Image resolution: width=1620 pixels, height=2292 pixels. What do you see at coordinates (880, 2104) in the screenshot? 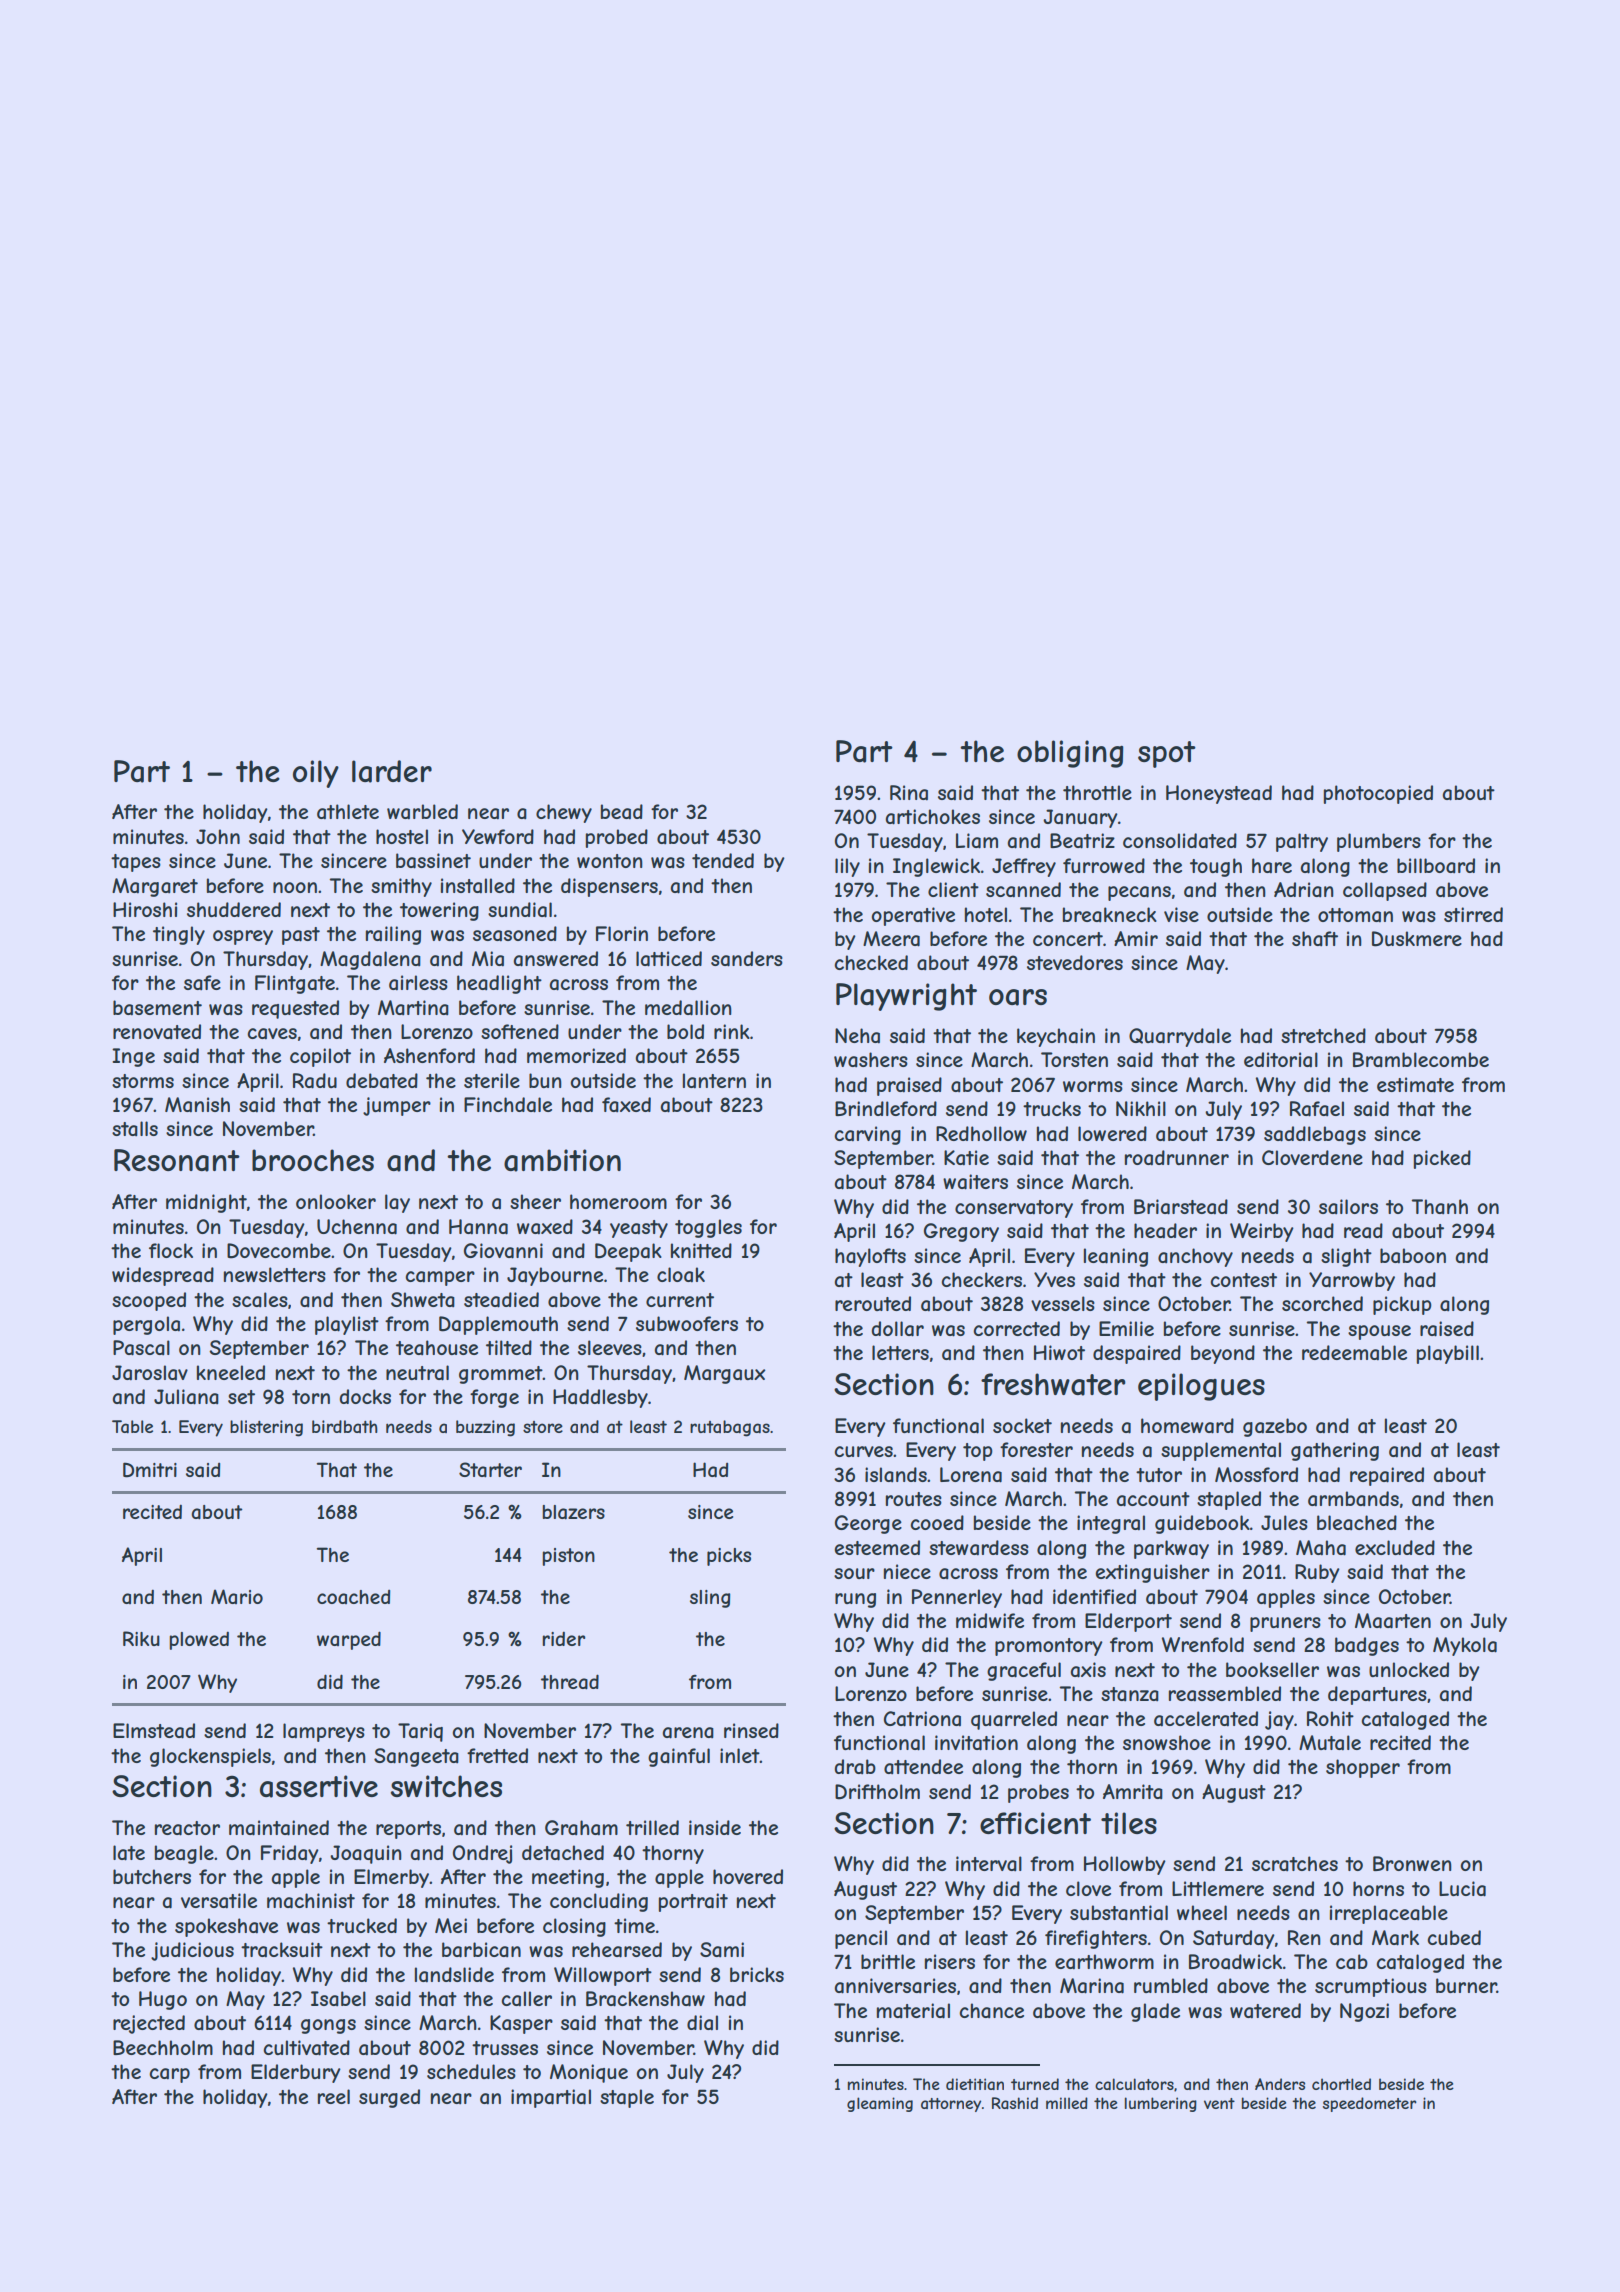
I see `gleaming` at bounding box center [880, 2104].
